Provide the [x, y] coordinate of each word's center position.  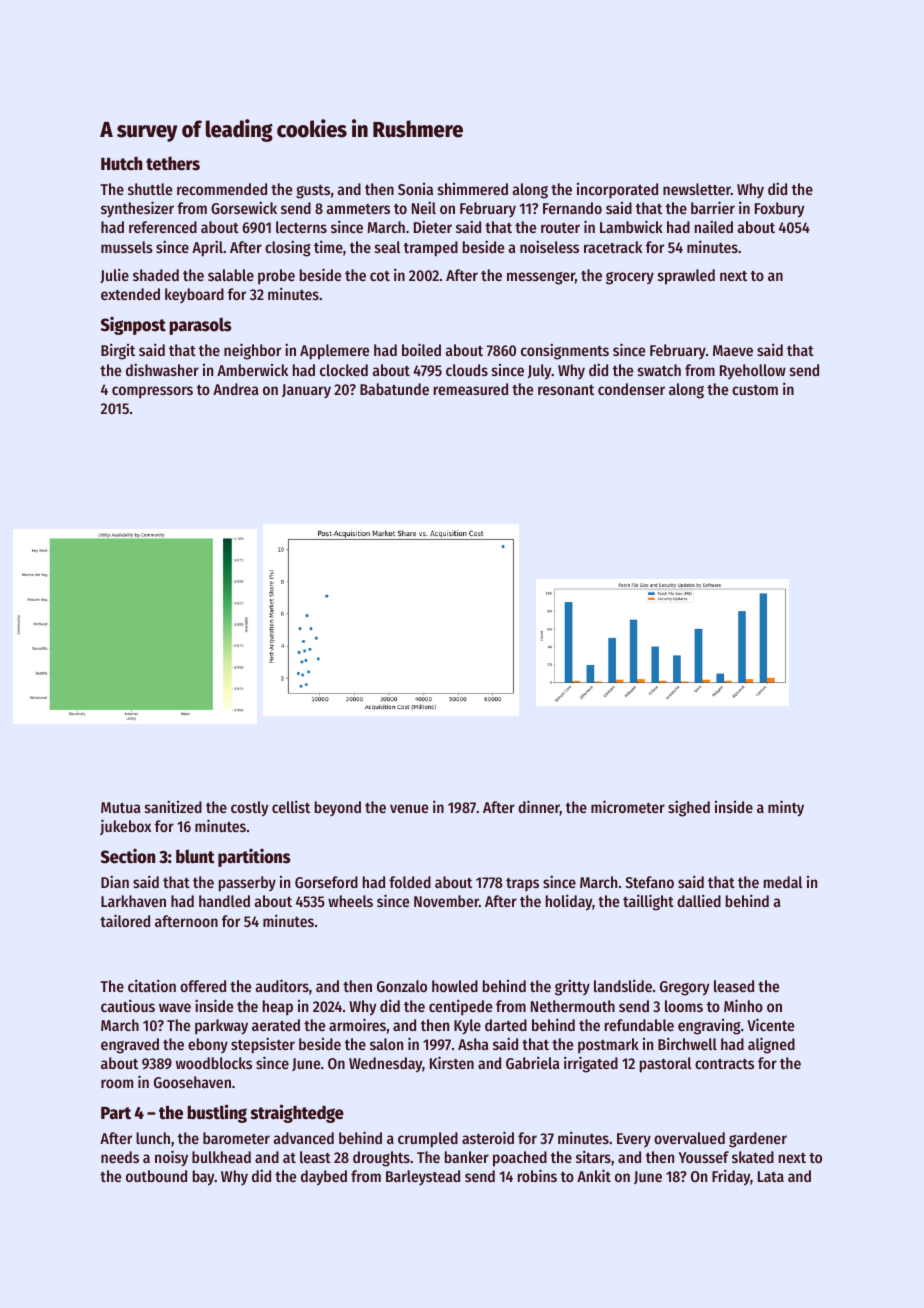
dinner [539, 808]
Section [128, 856]
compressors [152, 392]
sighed [689, 808]
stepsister [263, 1045]
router [560, 228]
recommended [222, 189]
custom [755, 390]
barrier [713, 207]
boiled [421, 349]
